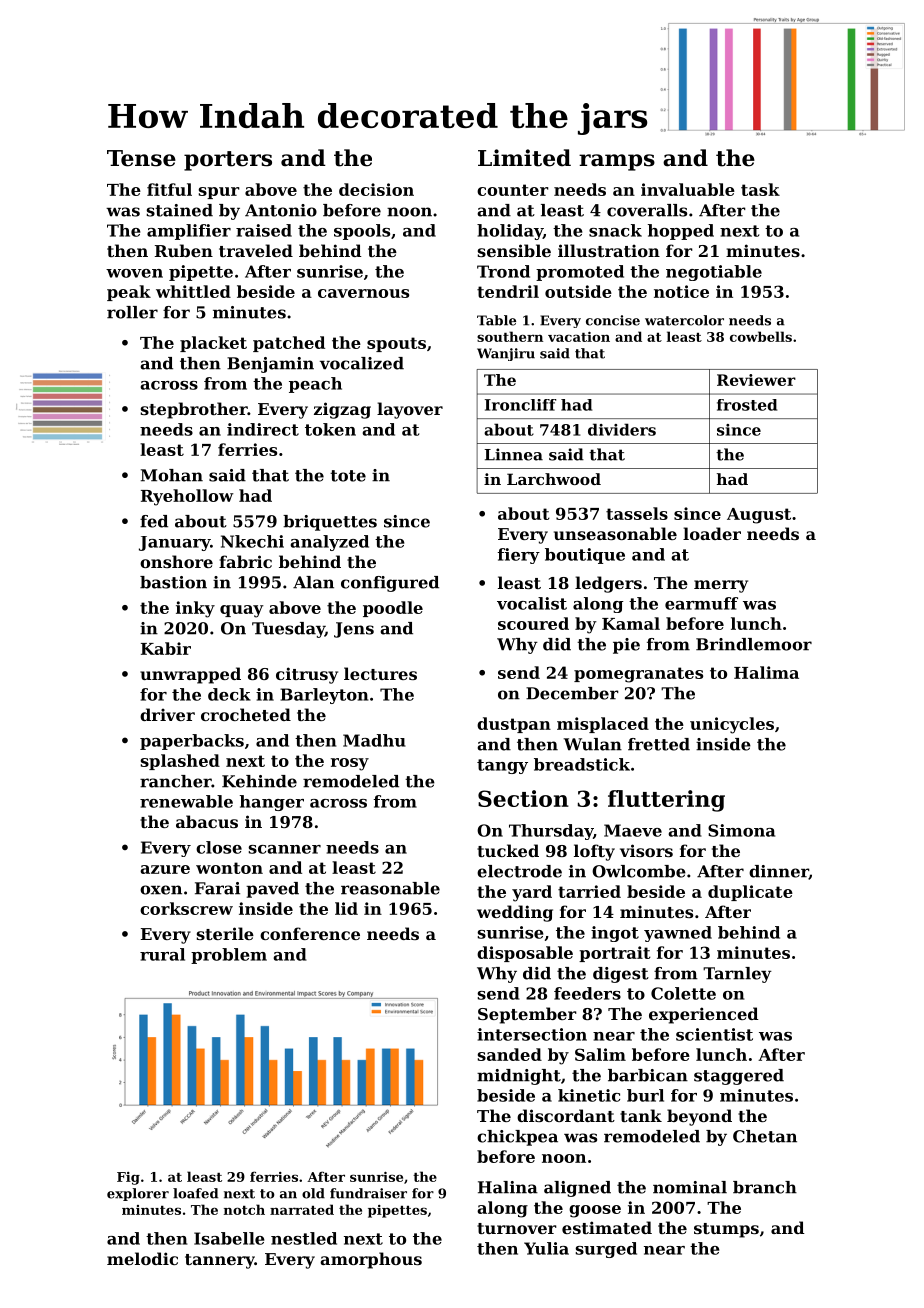 This screenshot has width=924, height=1308. I want to click on holiday, so click(510, 232).
